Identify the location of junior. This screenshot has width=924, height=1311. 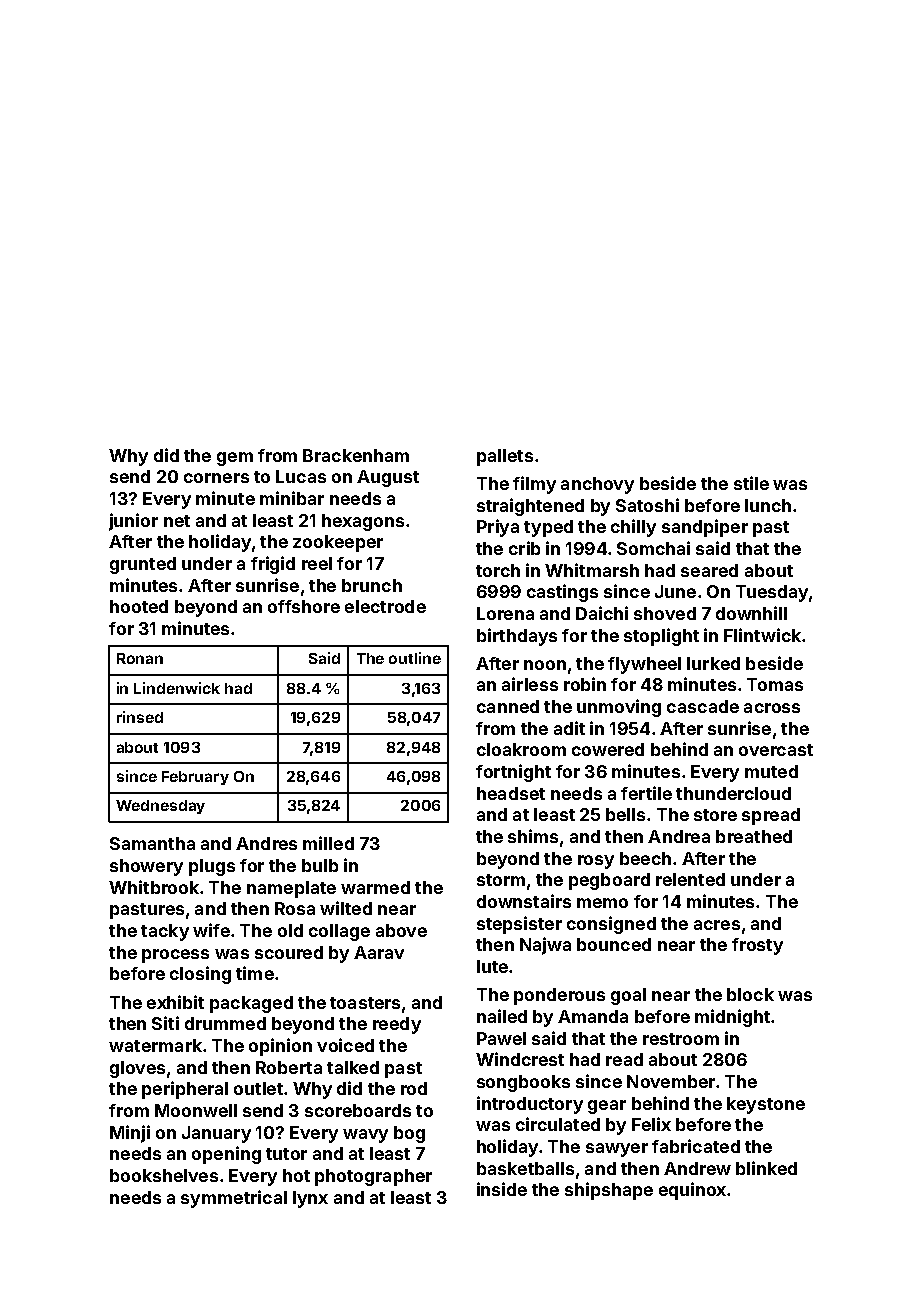
(133, 522).
